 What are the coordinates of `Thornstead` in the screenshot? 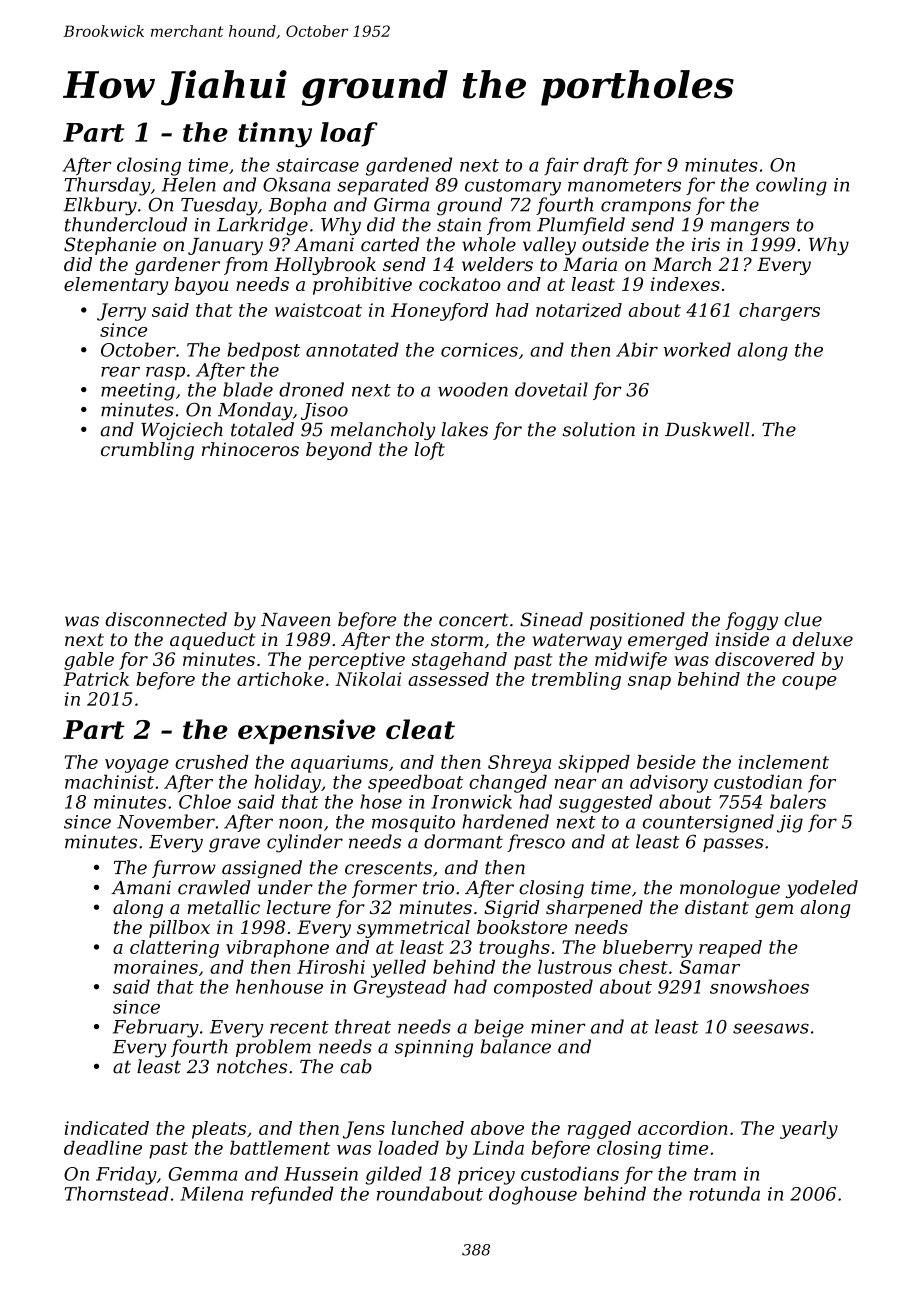 It's located at (117, 1193).
